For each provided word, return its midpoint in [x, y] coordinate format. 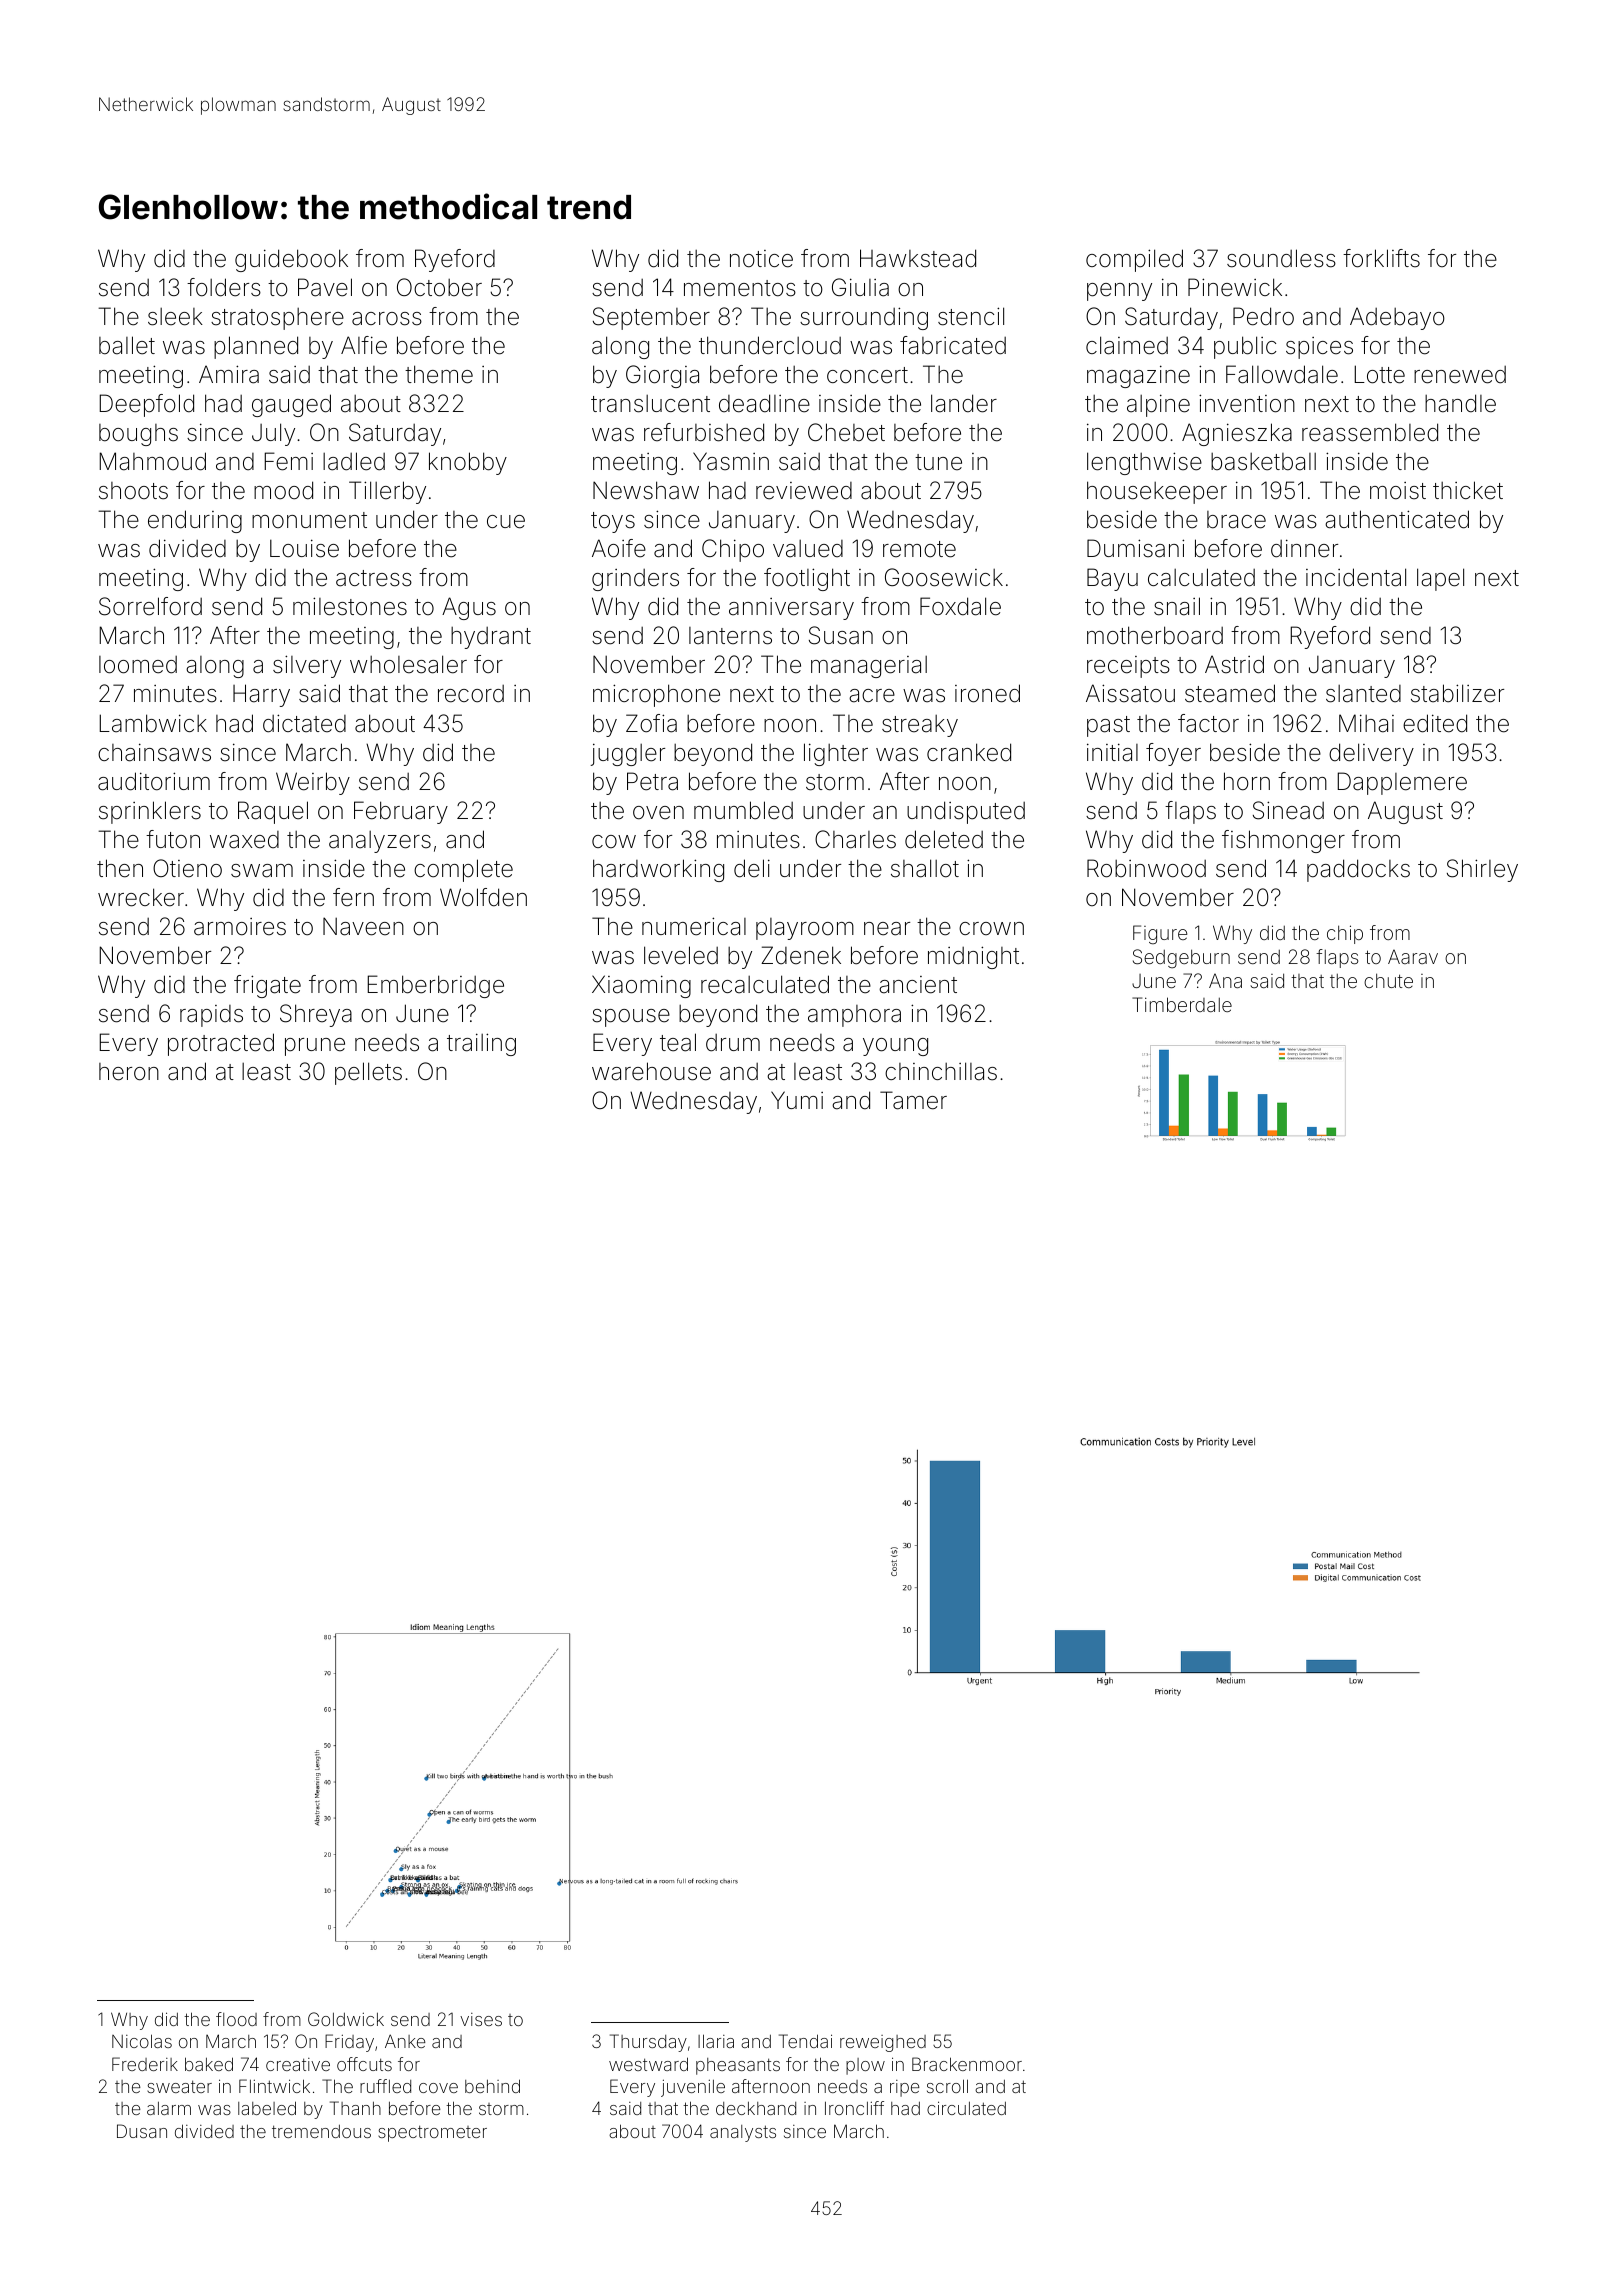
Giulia [860, 287]
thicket [1468, 490]
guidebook [291, 260]
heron [129, 1072]
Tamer [913, 1100]
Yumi [797, 1100]
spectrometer [432, 2133]
